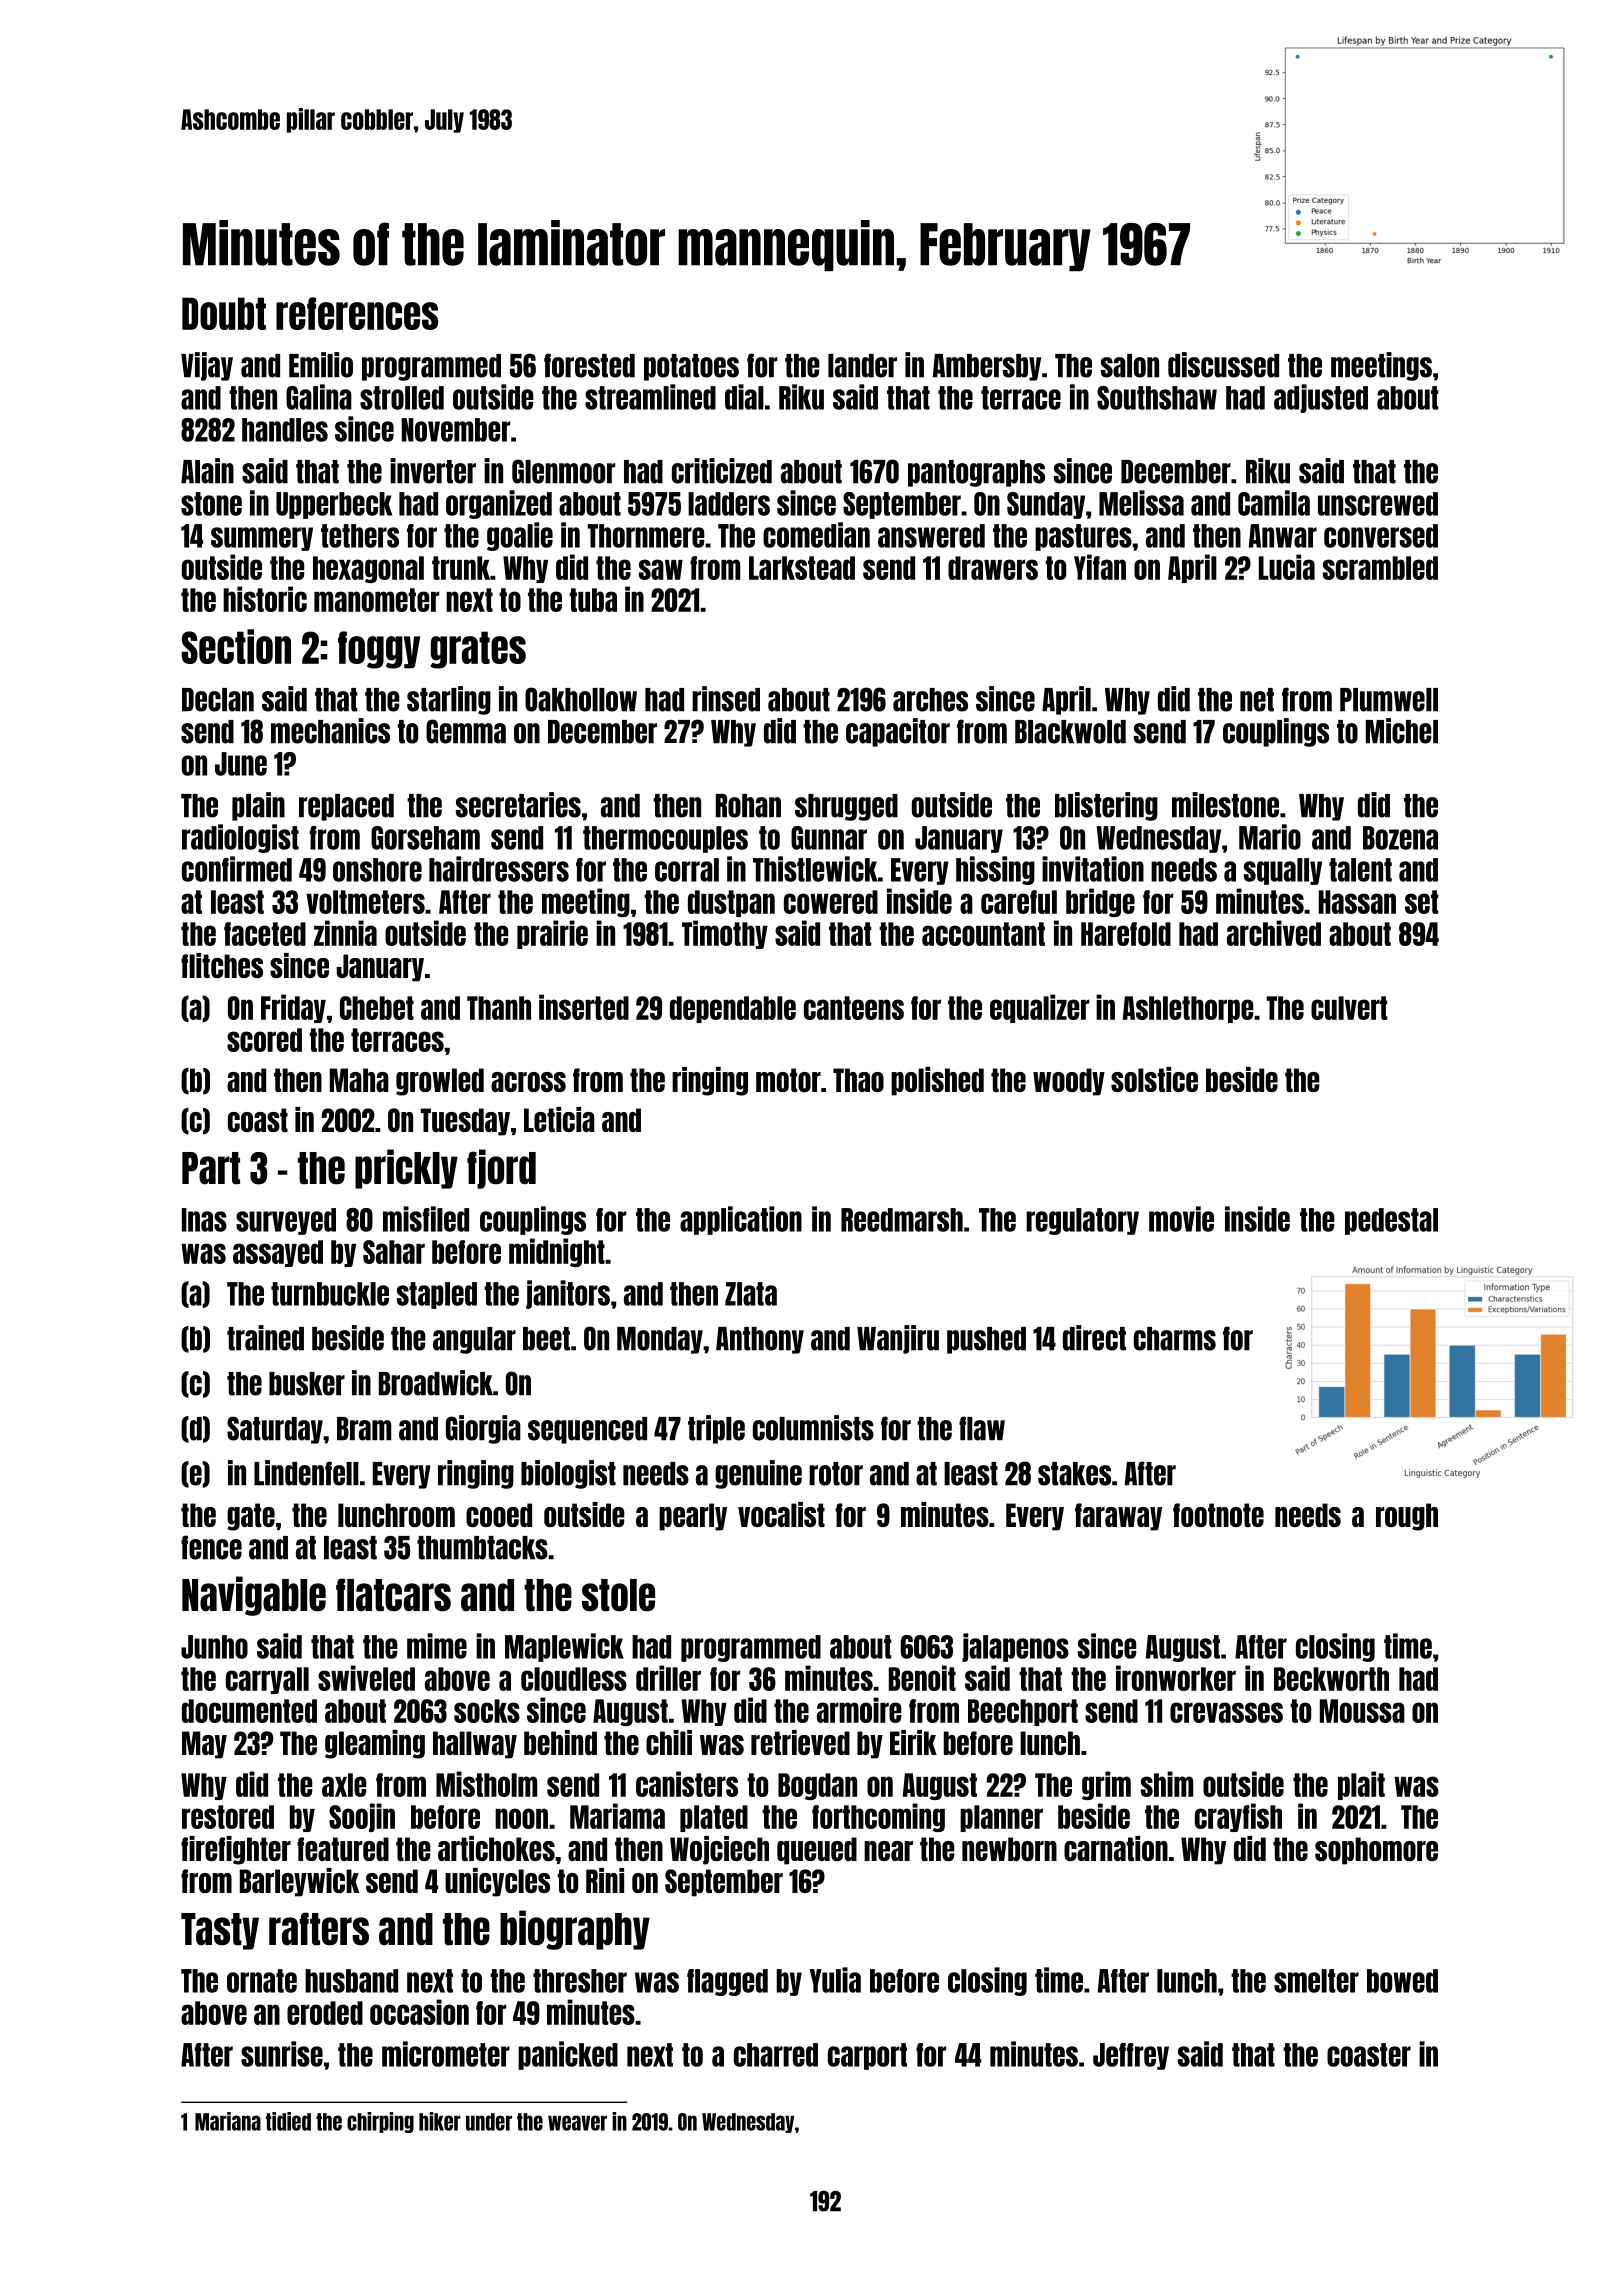  Describe the element at coordinates (1082, 1221) in the screenshot. I see `regulatory` at that location.
